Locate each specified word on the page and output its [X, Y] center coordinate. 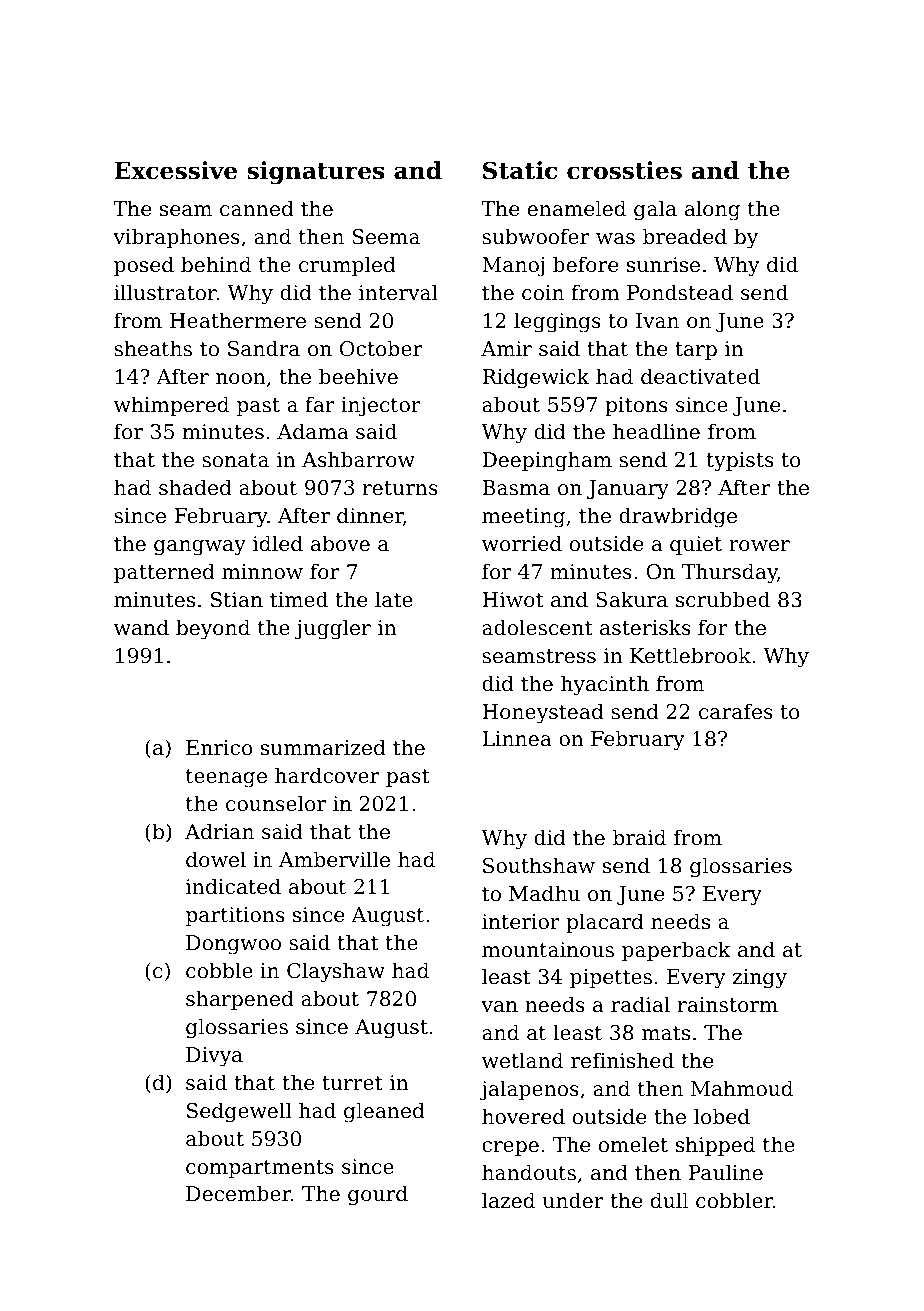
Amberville [334, 859]
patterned [164, 573]
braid [639, 837]
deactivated [700, 376]
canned [257, 208]
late [394, 599]
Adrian [219, 831]
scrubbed [723, 599]
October [381, 348]
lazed [508, 1200]
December [238, 1193]
